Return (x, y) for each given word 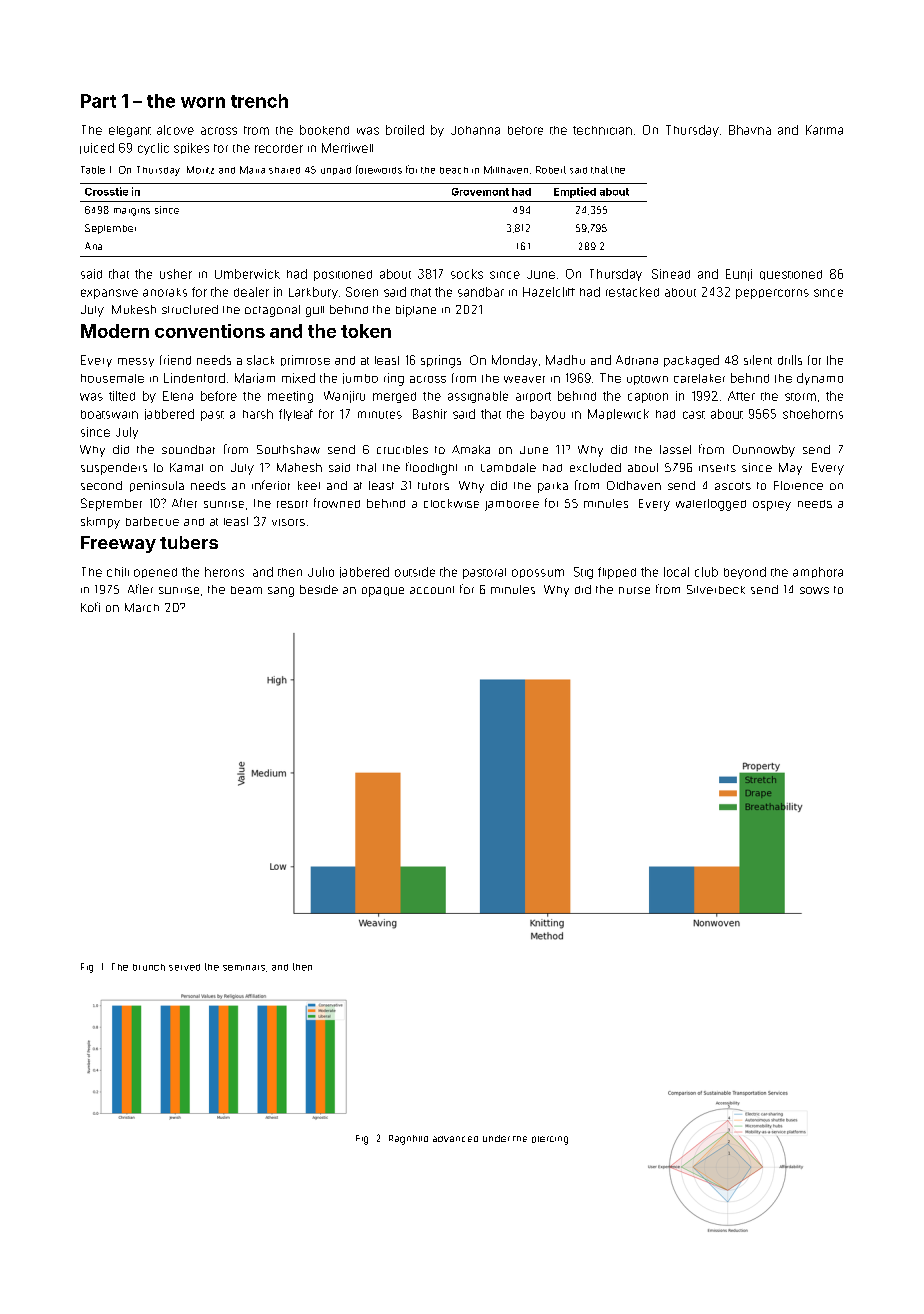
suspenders (114, 469)
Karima (824, 130)
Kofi (90, 607)
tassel (675, 449)
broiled (405, 130)
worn (203, 102)
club (706, 572)
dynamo (820, 379)
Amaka (471, 449)
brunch (149, 967)
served (184, 967)
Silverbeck (716, 589)
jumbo (360, 378)
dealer (251, 292)
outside (415, 572)
